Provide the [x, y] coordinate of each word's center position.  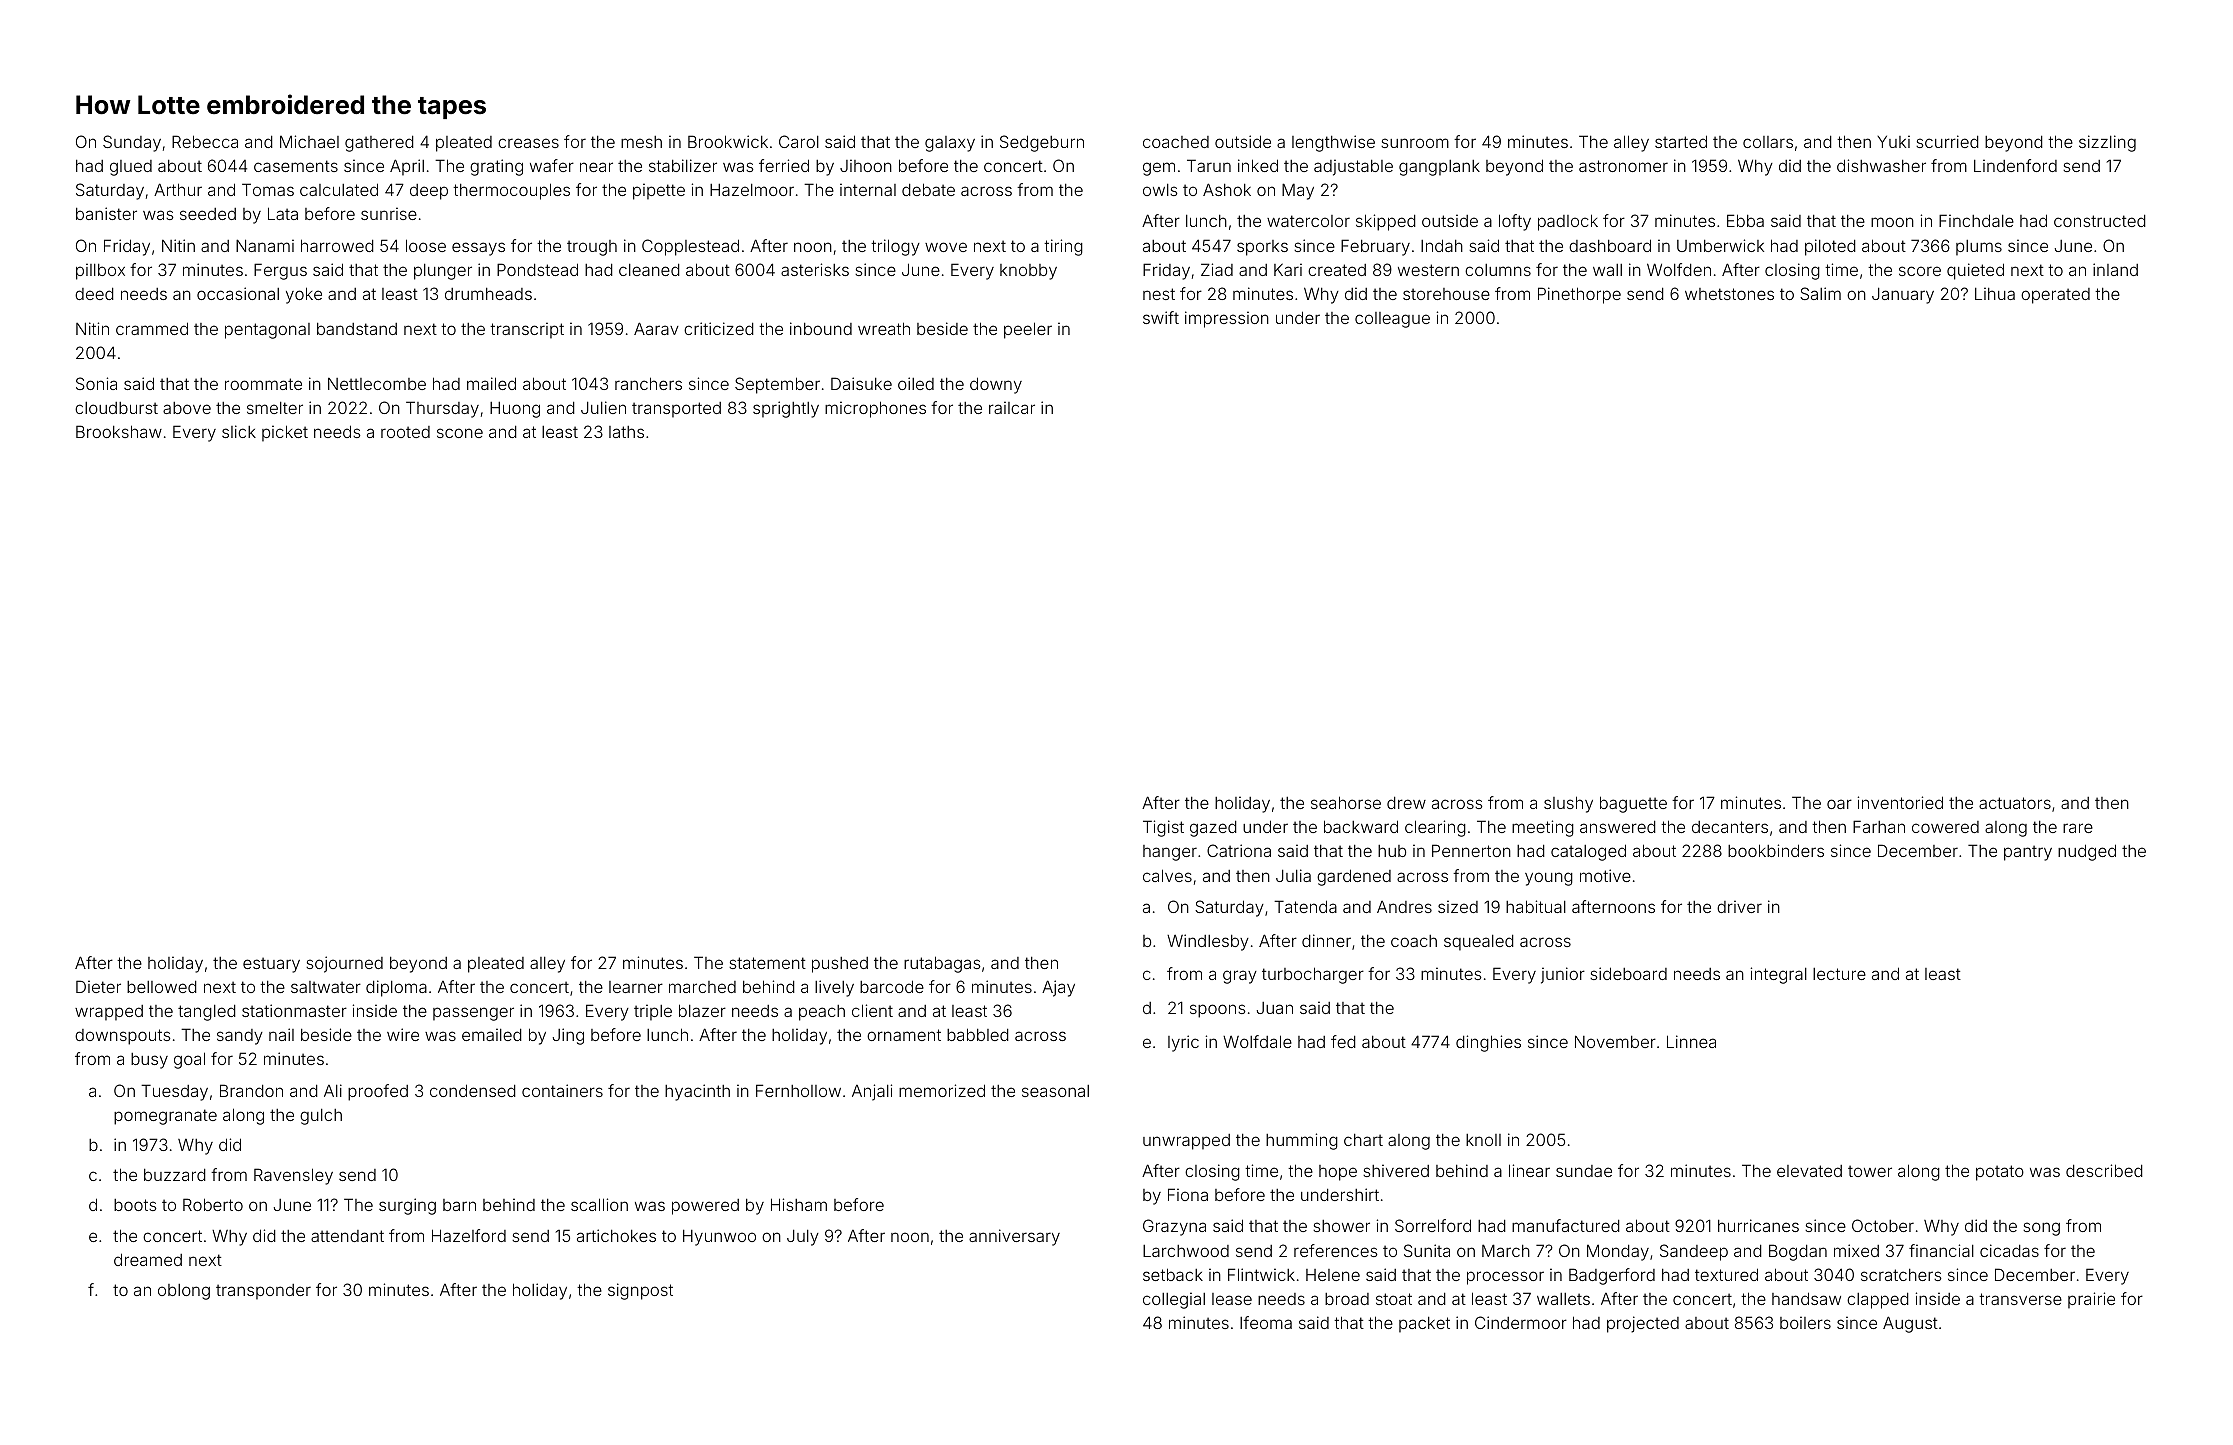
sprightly [786, 409]
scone [460, 433]
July [803, 1237]
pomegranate [165, 1117]
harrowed [337, 245]
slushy [1568, 804]
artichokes [616, 1235]
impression [1227, 319]
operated [2055, 296]
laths [626, 432]
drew [1406, 803]
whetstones [1729, 294]
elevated [1809, 1171]
